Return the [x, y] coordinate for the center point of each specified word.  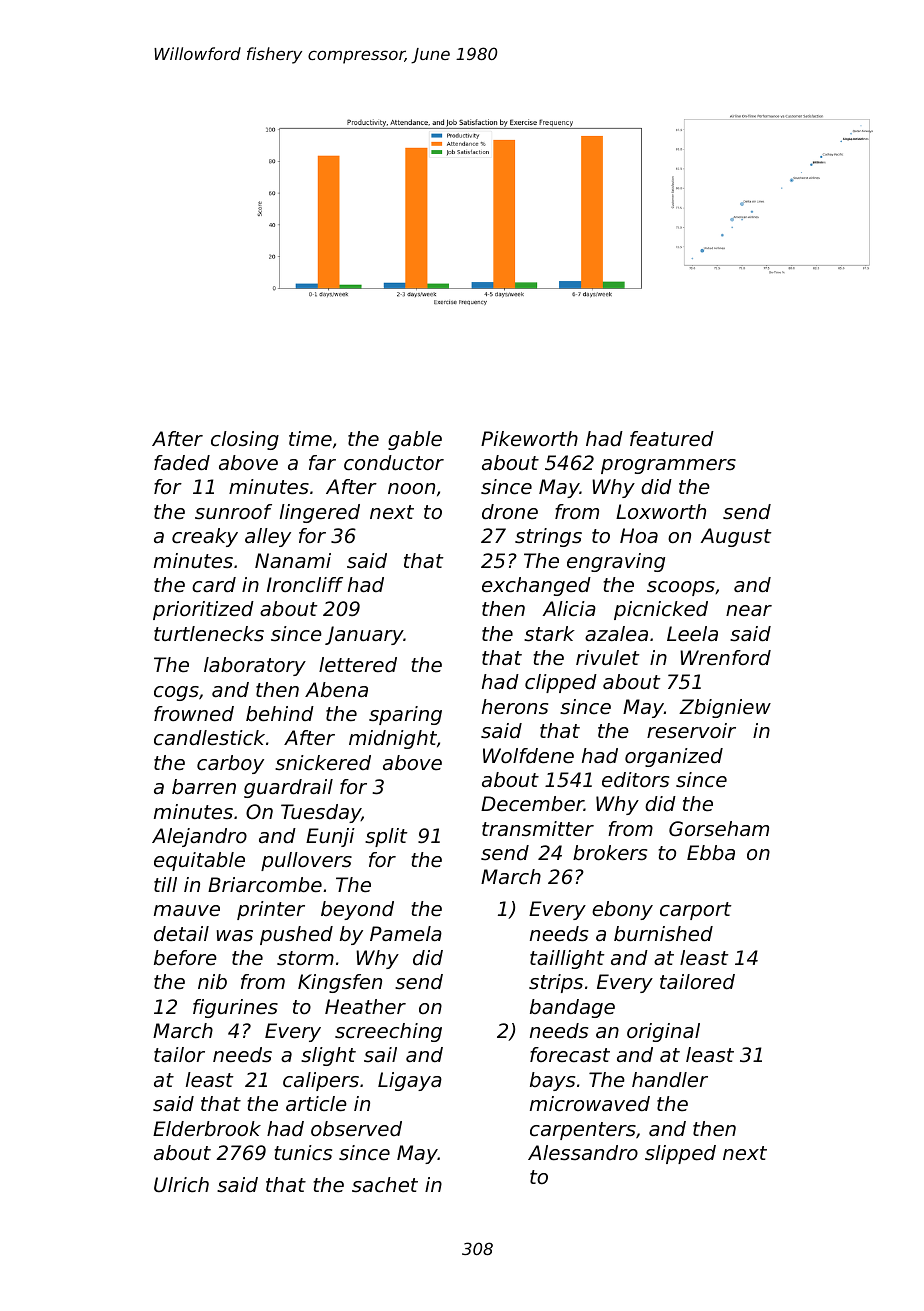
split [386, 837]
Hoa [639, 536]
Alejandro [199, 837]
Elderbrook [207, 1129]
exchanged [536, 586]
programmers [668, 466]
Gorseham [719, 829]
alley [268, 537]
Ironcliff [305, 585]
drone [510, 512]
